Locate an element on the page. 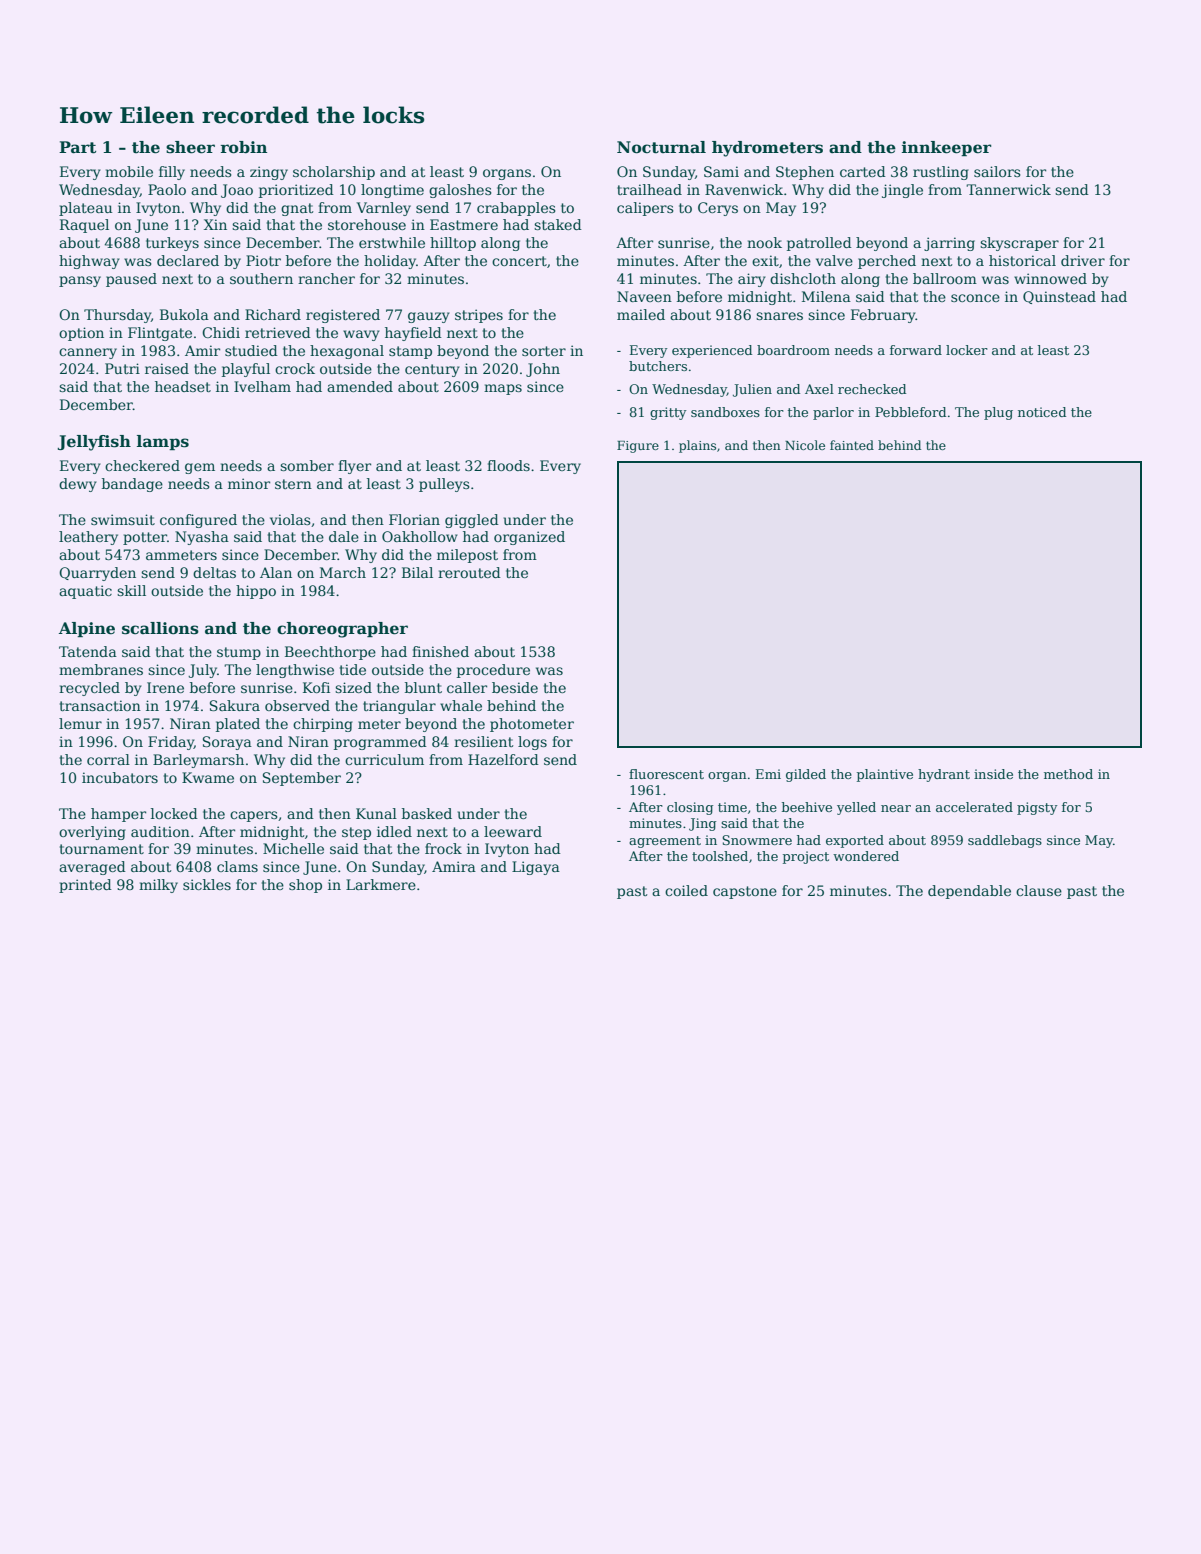 The width and height of the document is (1201, 1554). scallions is located at coordinates (160, 628).
